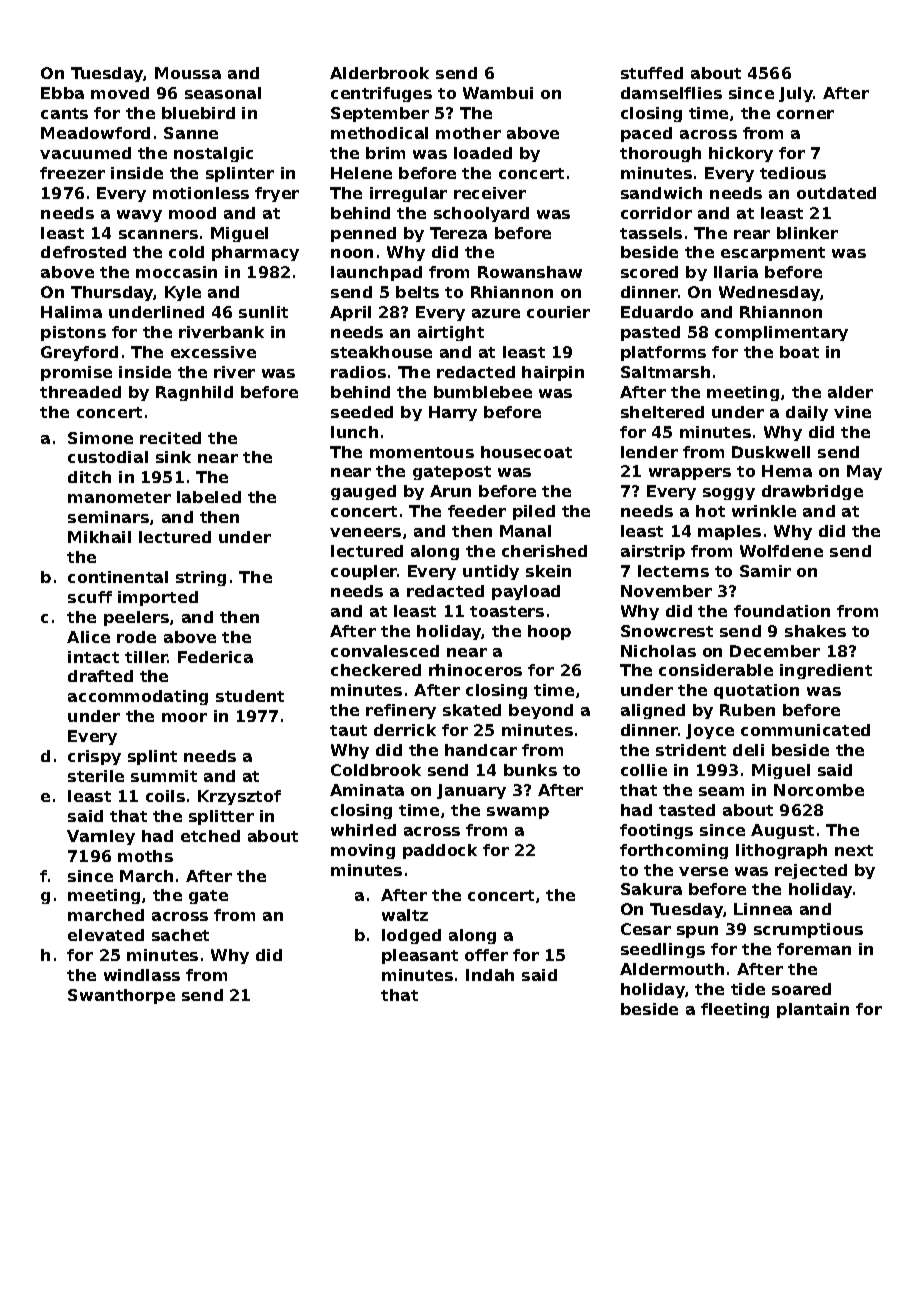  What do you see at coordinates (770, 293) in the screenshot?
I see `Wednesday` at bounding box center [770, 293].
